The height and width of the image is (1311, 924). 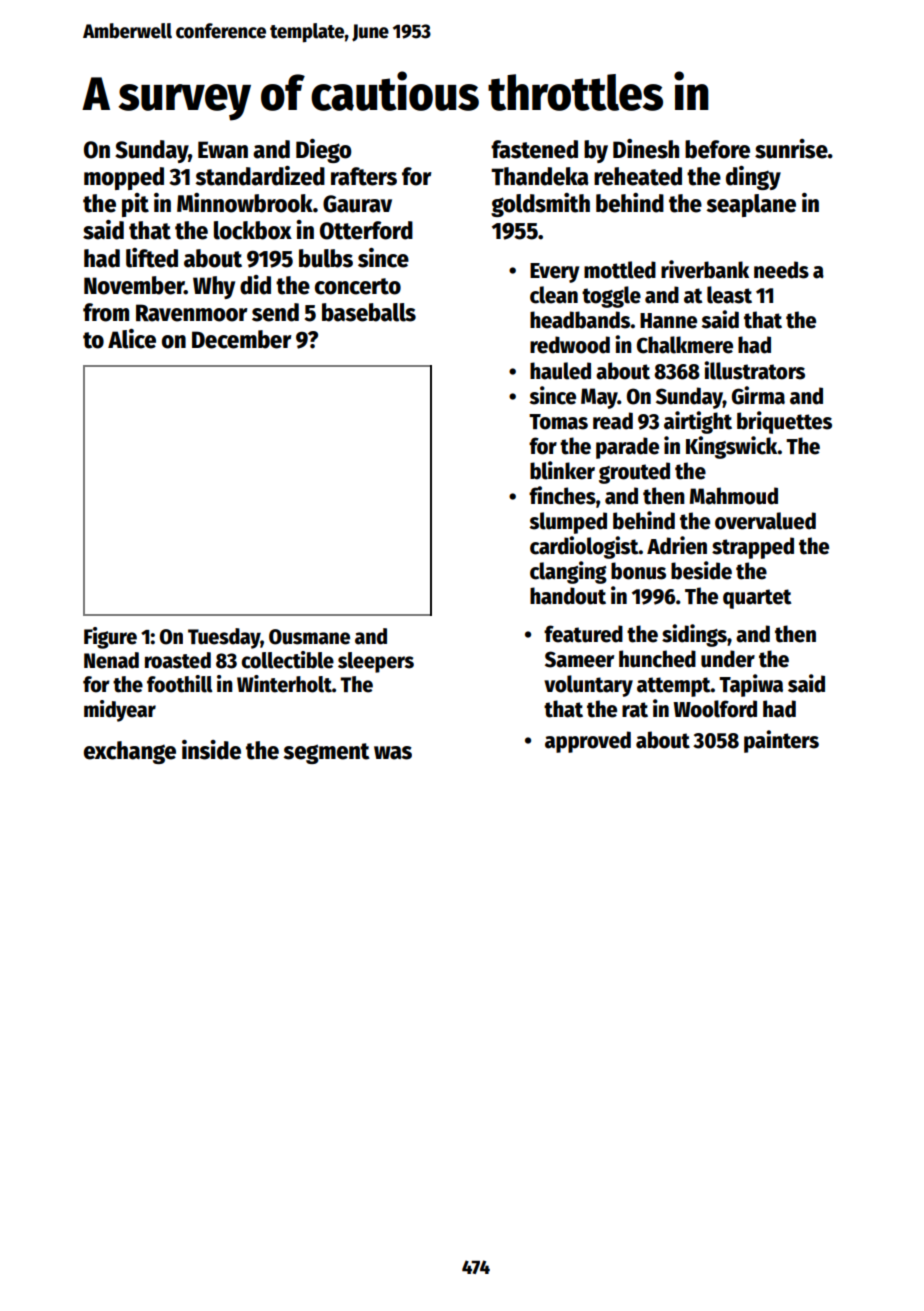 I want to click on Hanne, so click(x=668, y=321).
